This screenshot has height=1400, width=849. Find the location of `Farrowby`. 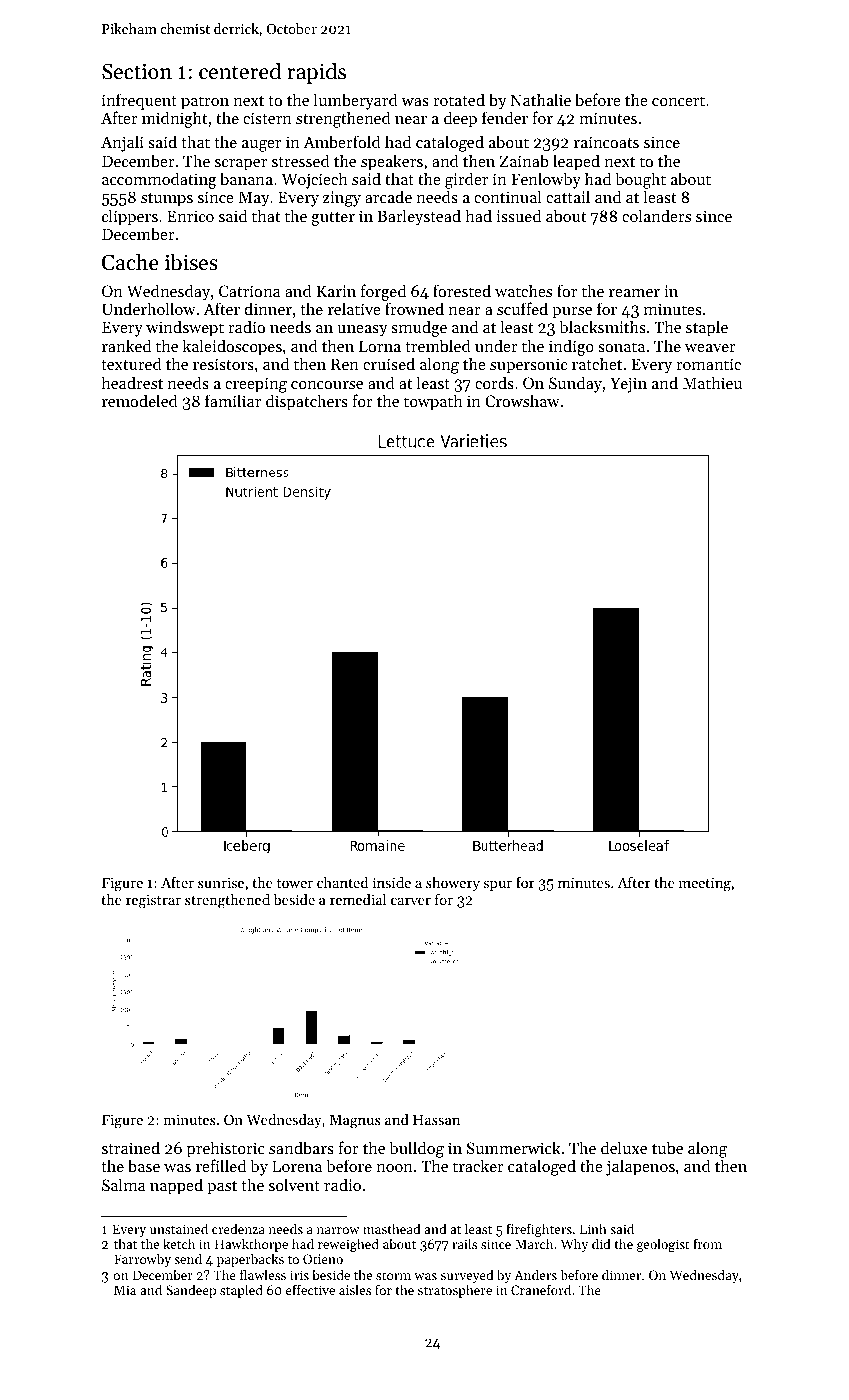

Farrowby is located at coordinates (142, 1260).
